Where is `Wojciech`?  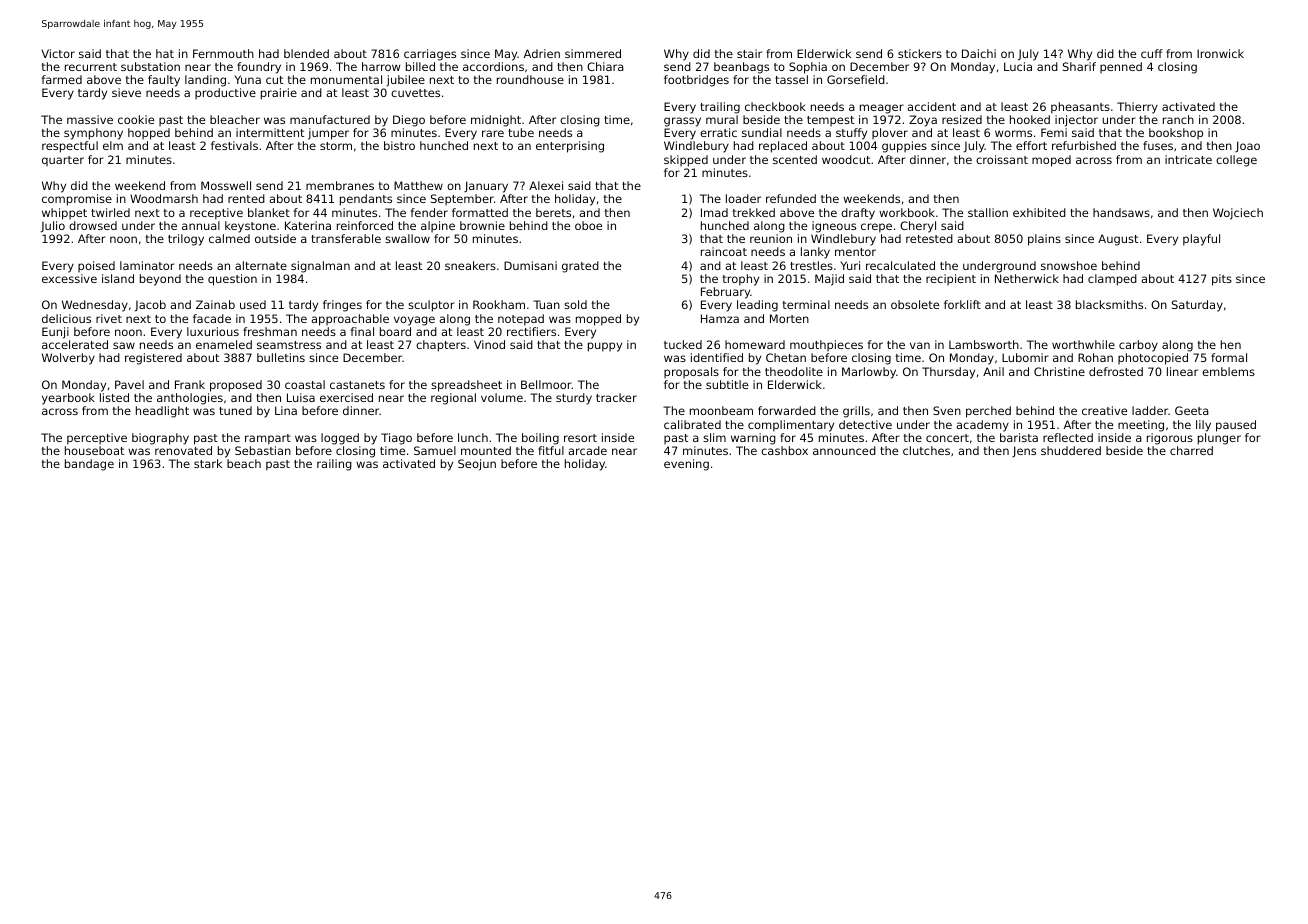
Wojciech is located at coordinates (1238, 214).
